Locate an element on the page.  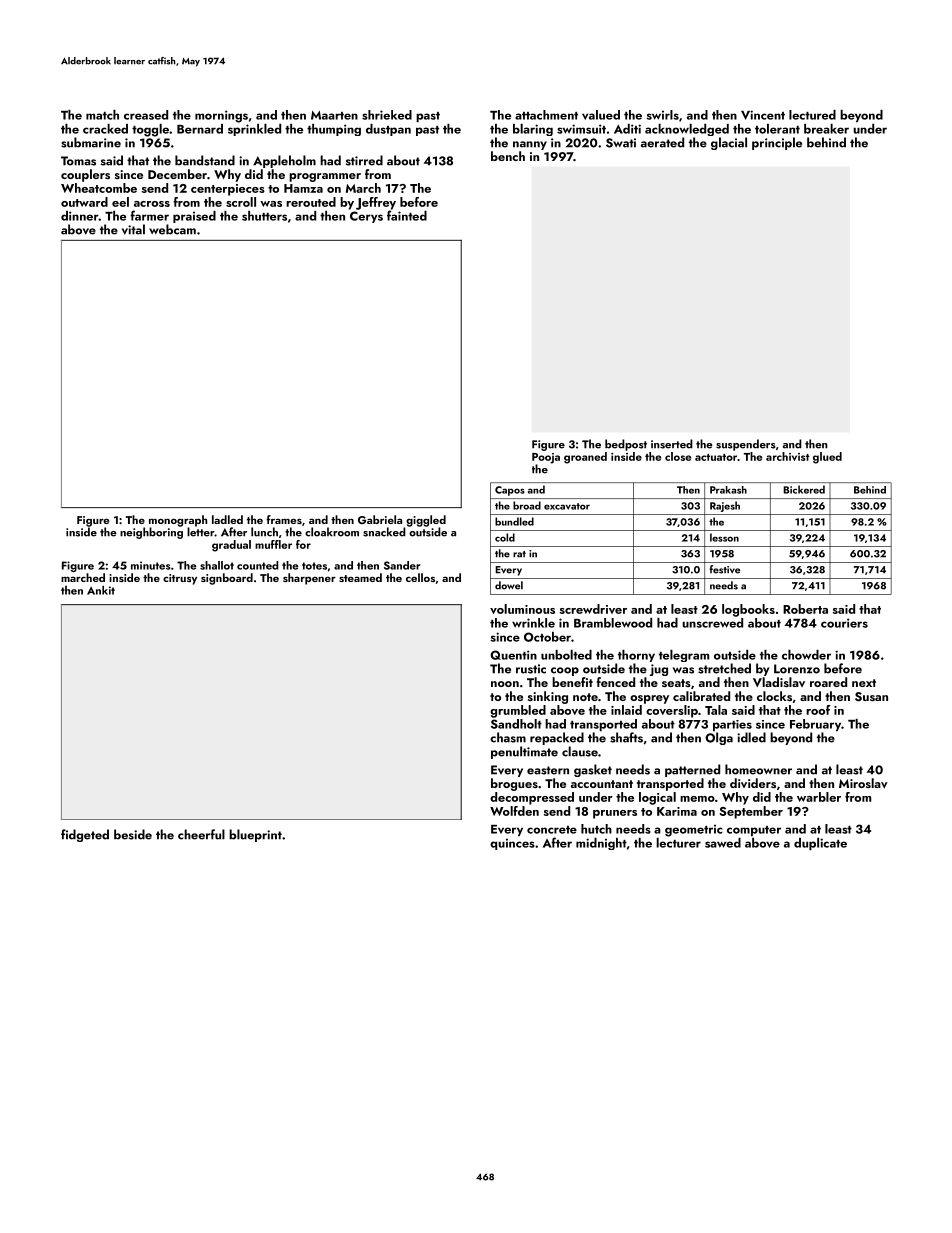
glued is located at coordinates (827, 458).
